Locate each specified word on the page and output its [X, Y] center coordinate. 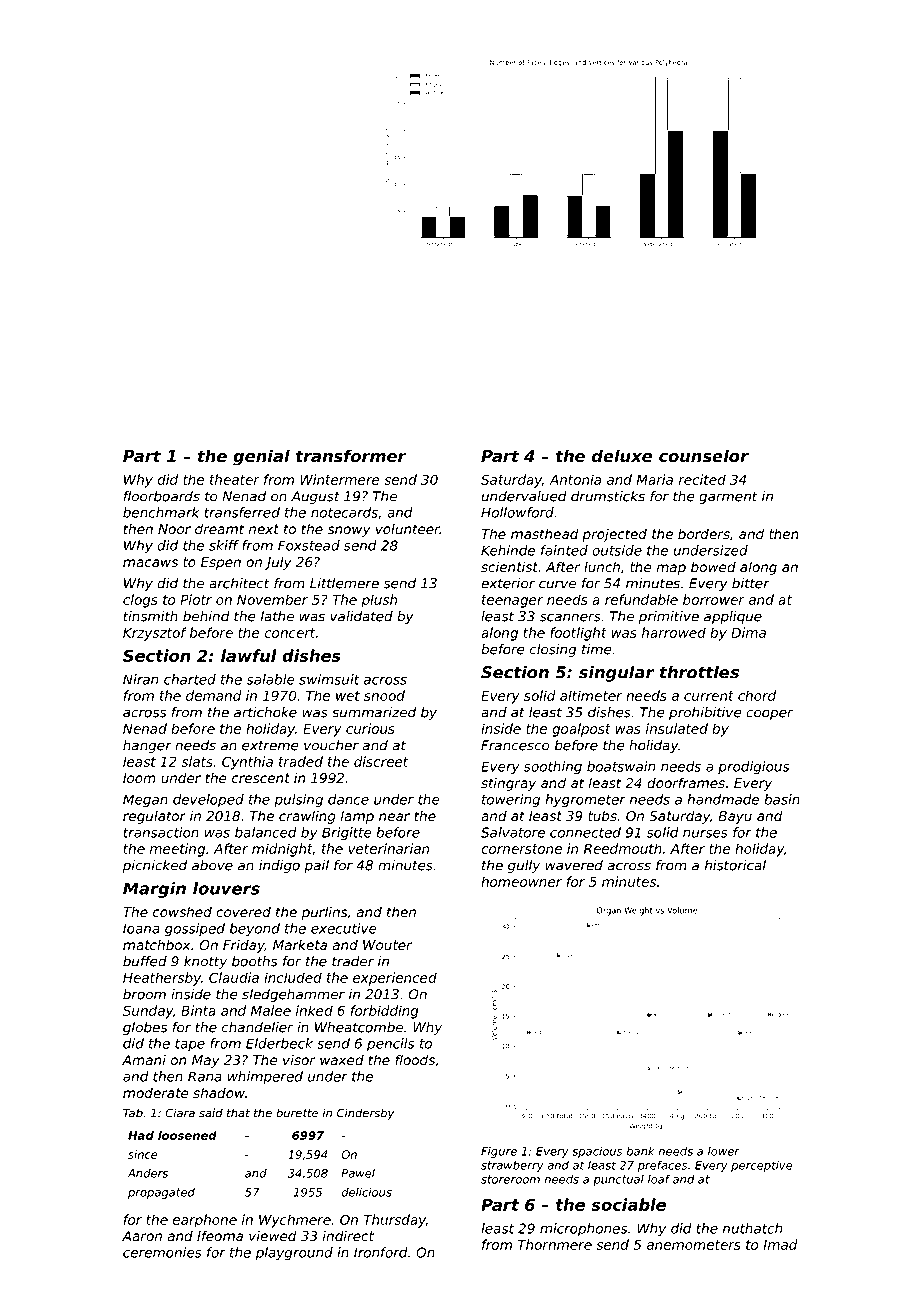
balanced [266, 832]
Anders [147, 1173]
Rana [205, 1076]
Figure [499, 1152]
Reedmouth [623, 848]
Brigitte [347, 834]
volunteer [408, 528]
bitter [751, 583]
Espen [221, 563]
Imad [781, 1244]
